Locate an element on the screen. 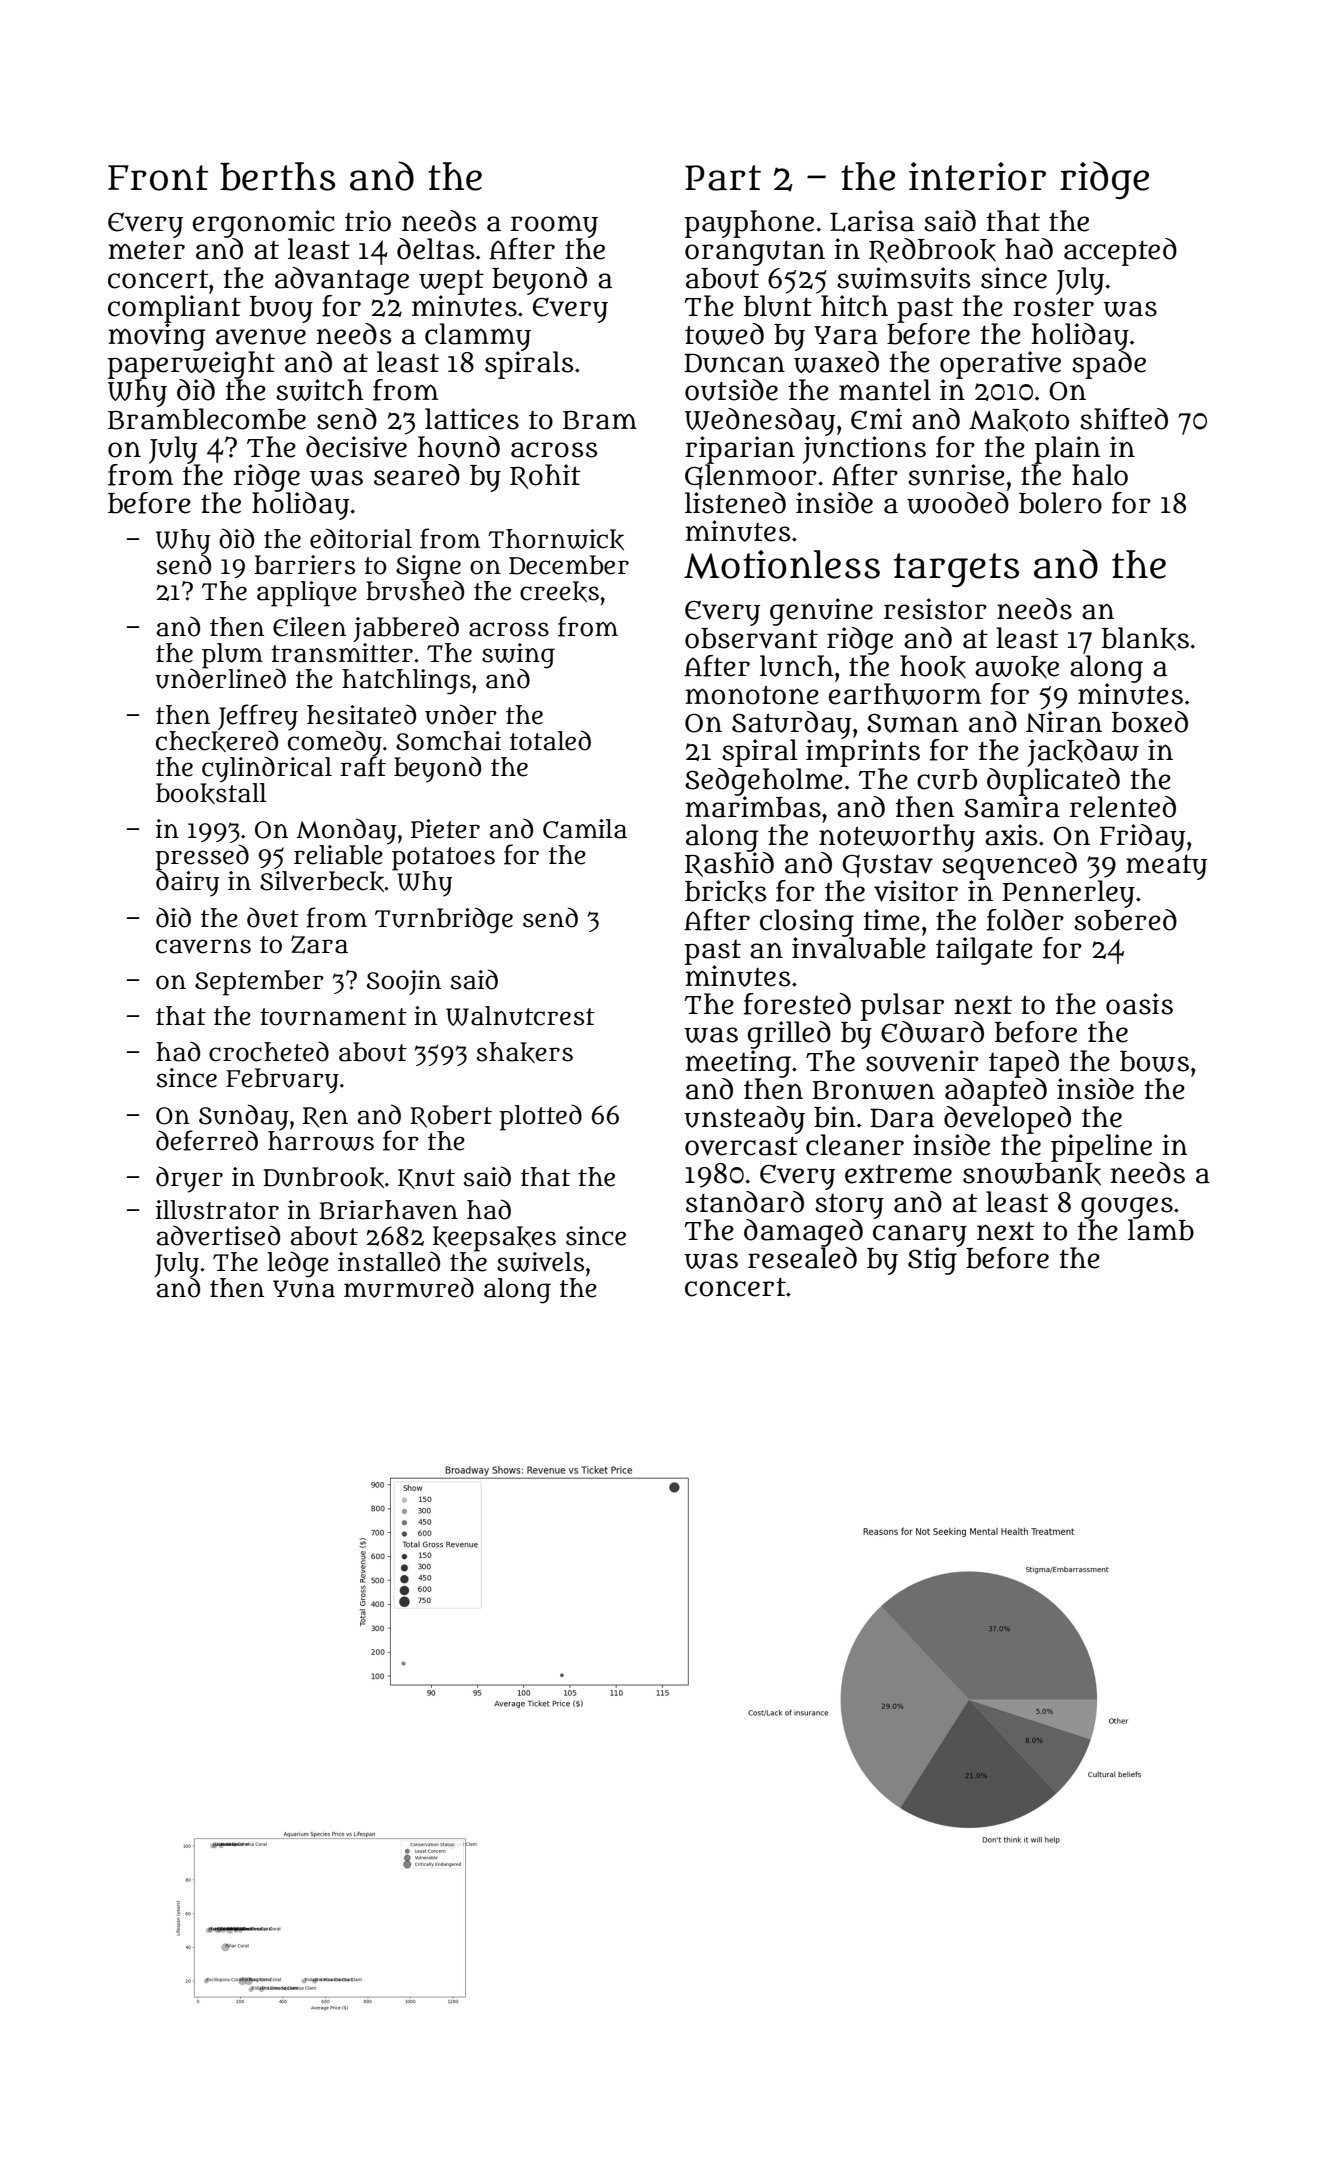 This screenshot has height=2178, width=1323. Part is located at coordinates (723, 178).
